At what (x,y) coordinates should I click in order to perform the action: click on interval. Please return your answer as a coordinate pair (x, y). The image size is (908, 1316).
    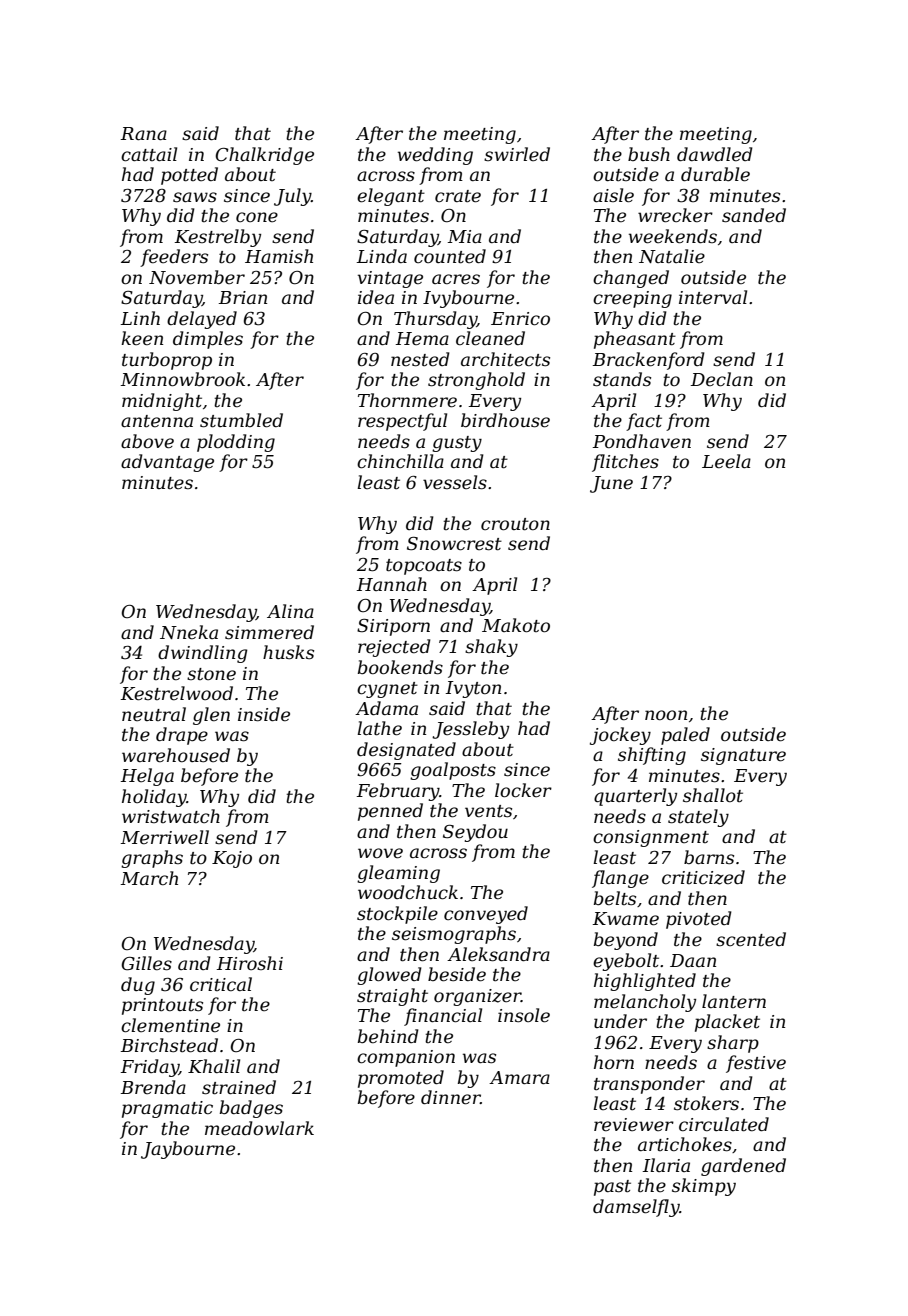
    Looking at the image, I should click on (713, 297).
